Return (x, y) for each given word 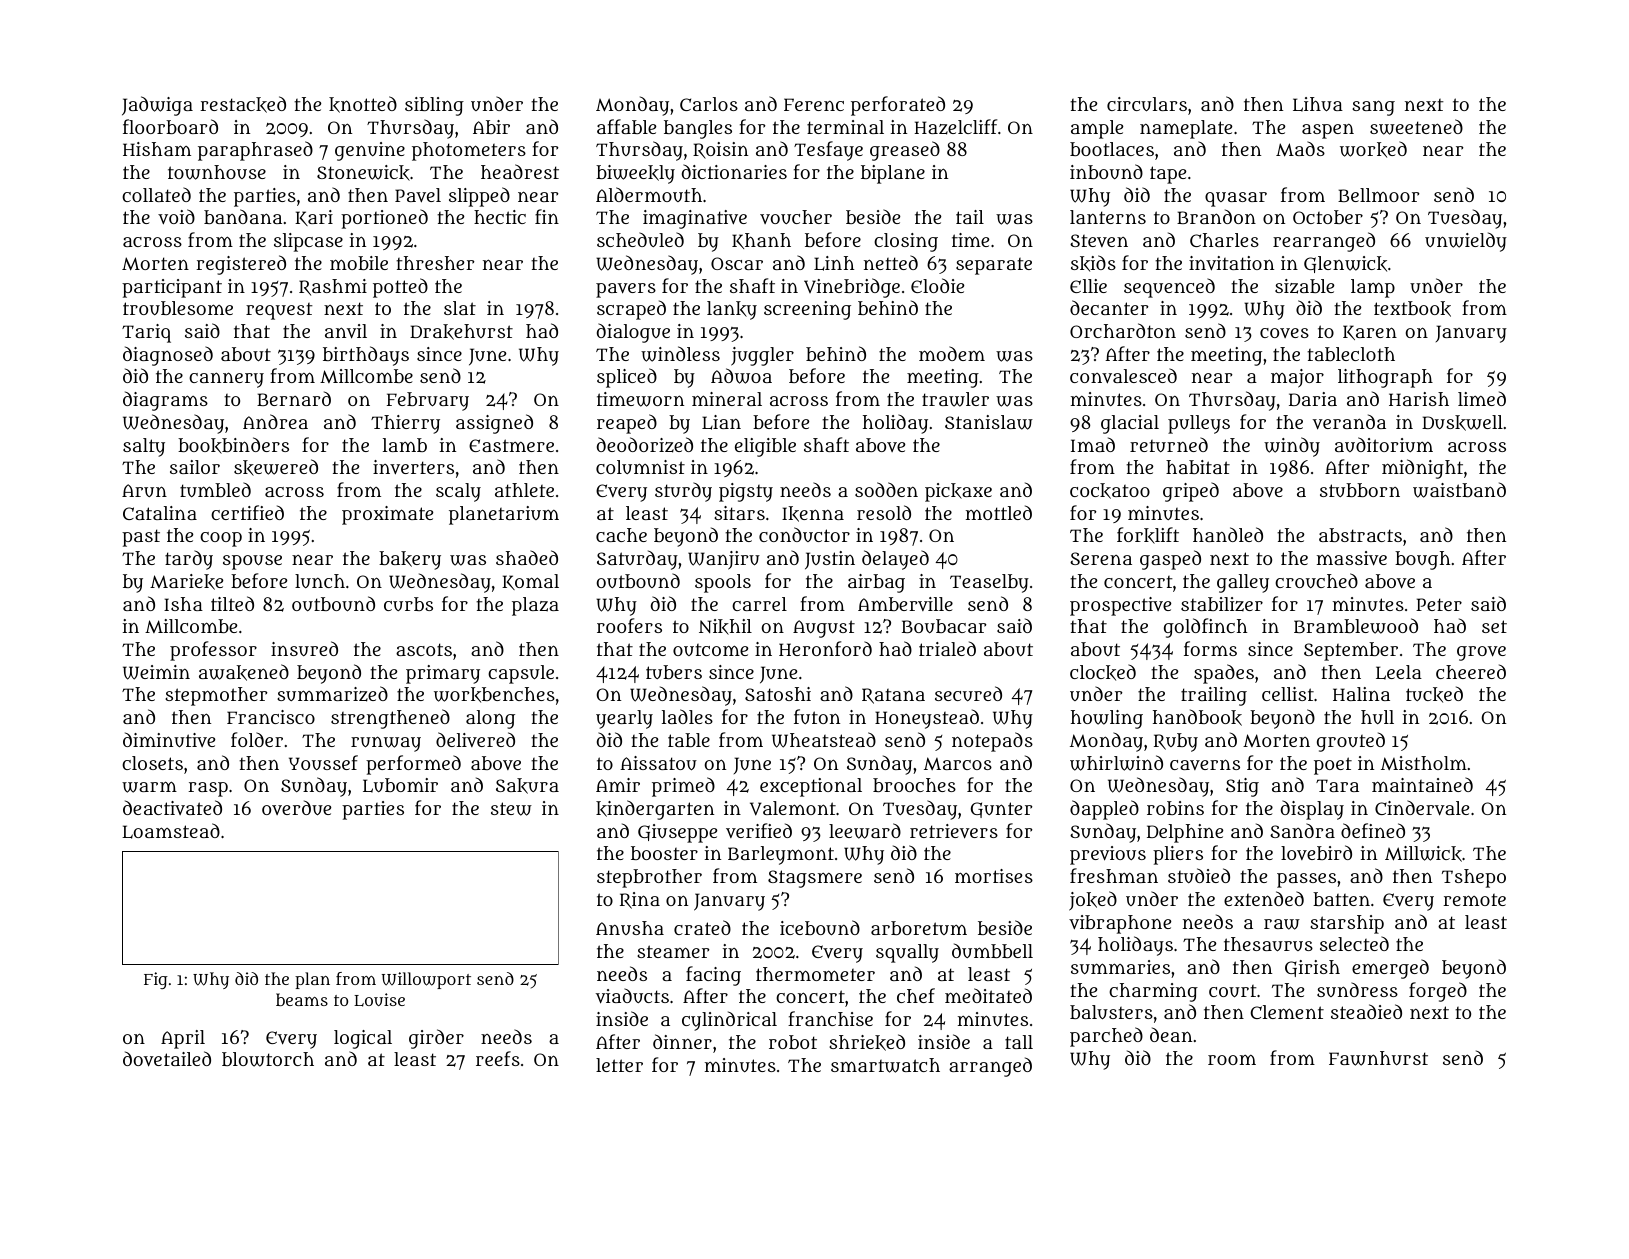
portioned (384, 219)
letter (619, 1065)
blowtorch (268, 1059)
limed (1482, 398)
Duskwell (1462, 423)
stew (511, 809)
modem (952, 353)
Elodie (937, 285)
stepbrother (649, 878)
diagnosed (168, 356)
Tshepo (1474, 878)
